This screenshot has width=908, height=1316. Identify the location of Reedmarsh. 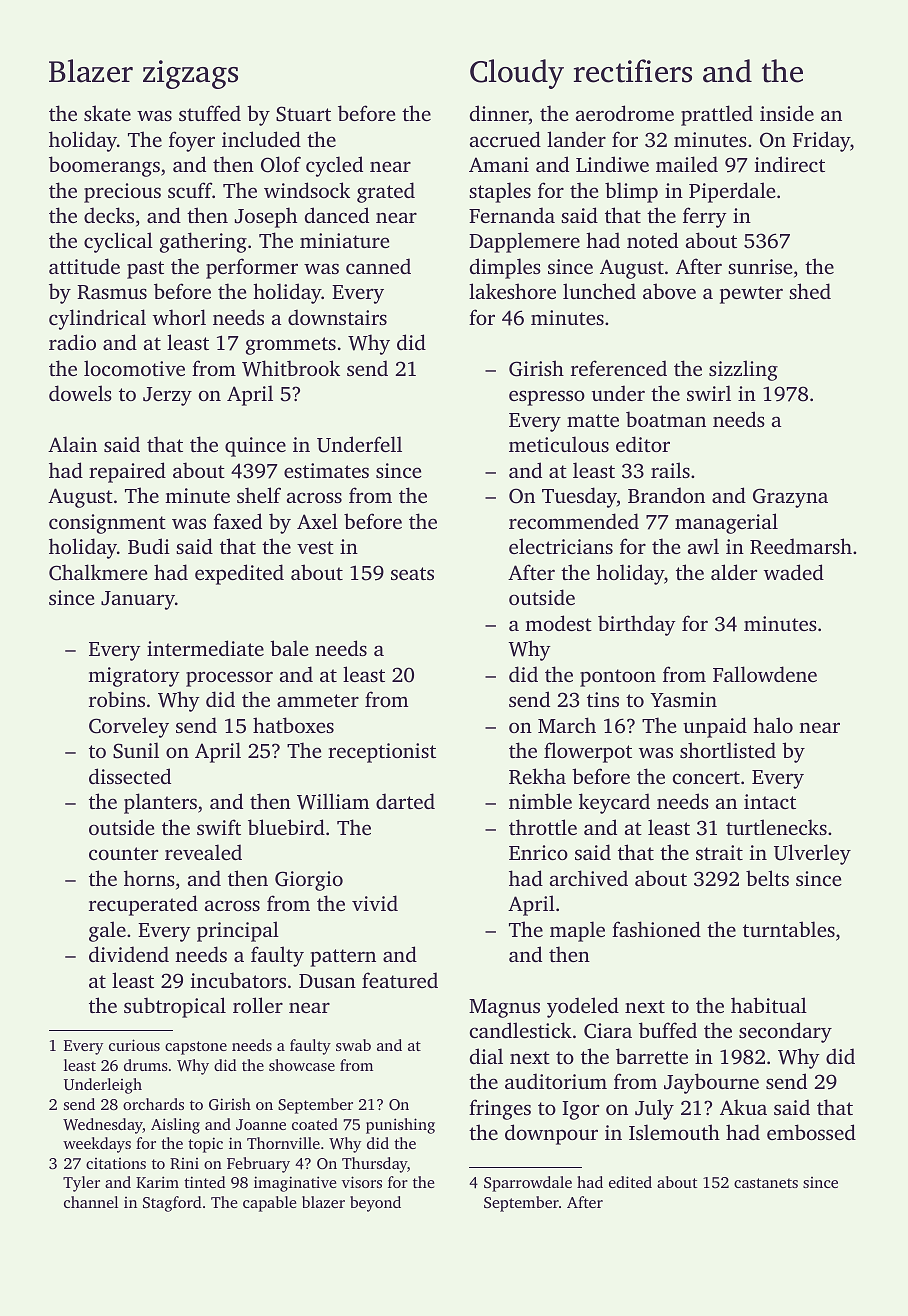
(801, 546).
